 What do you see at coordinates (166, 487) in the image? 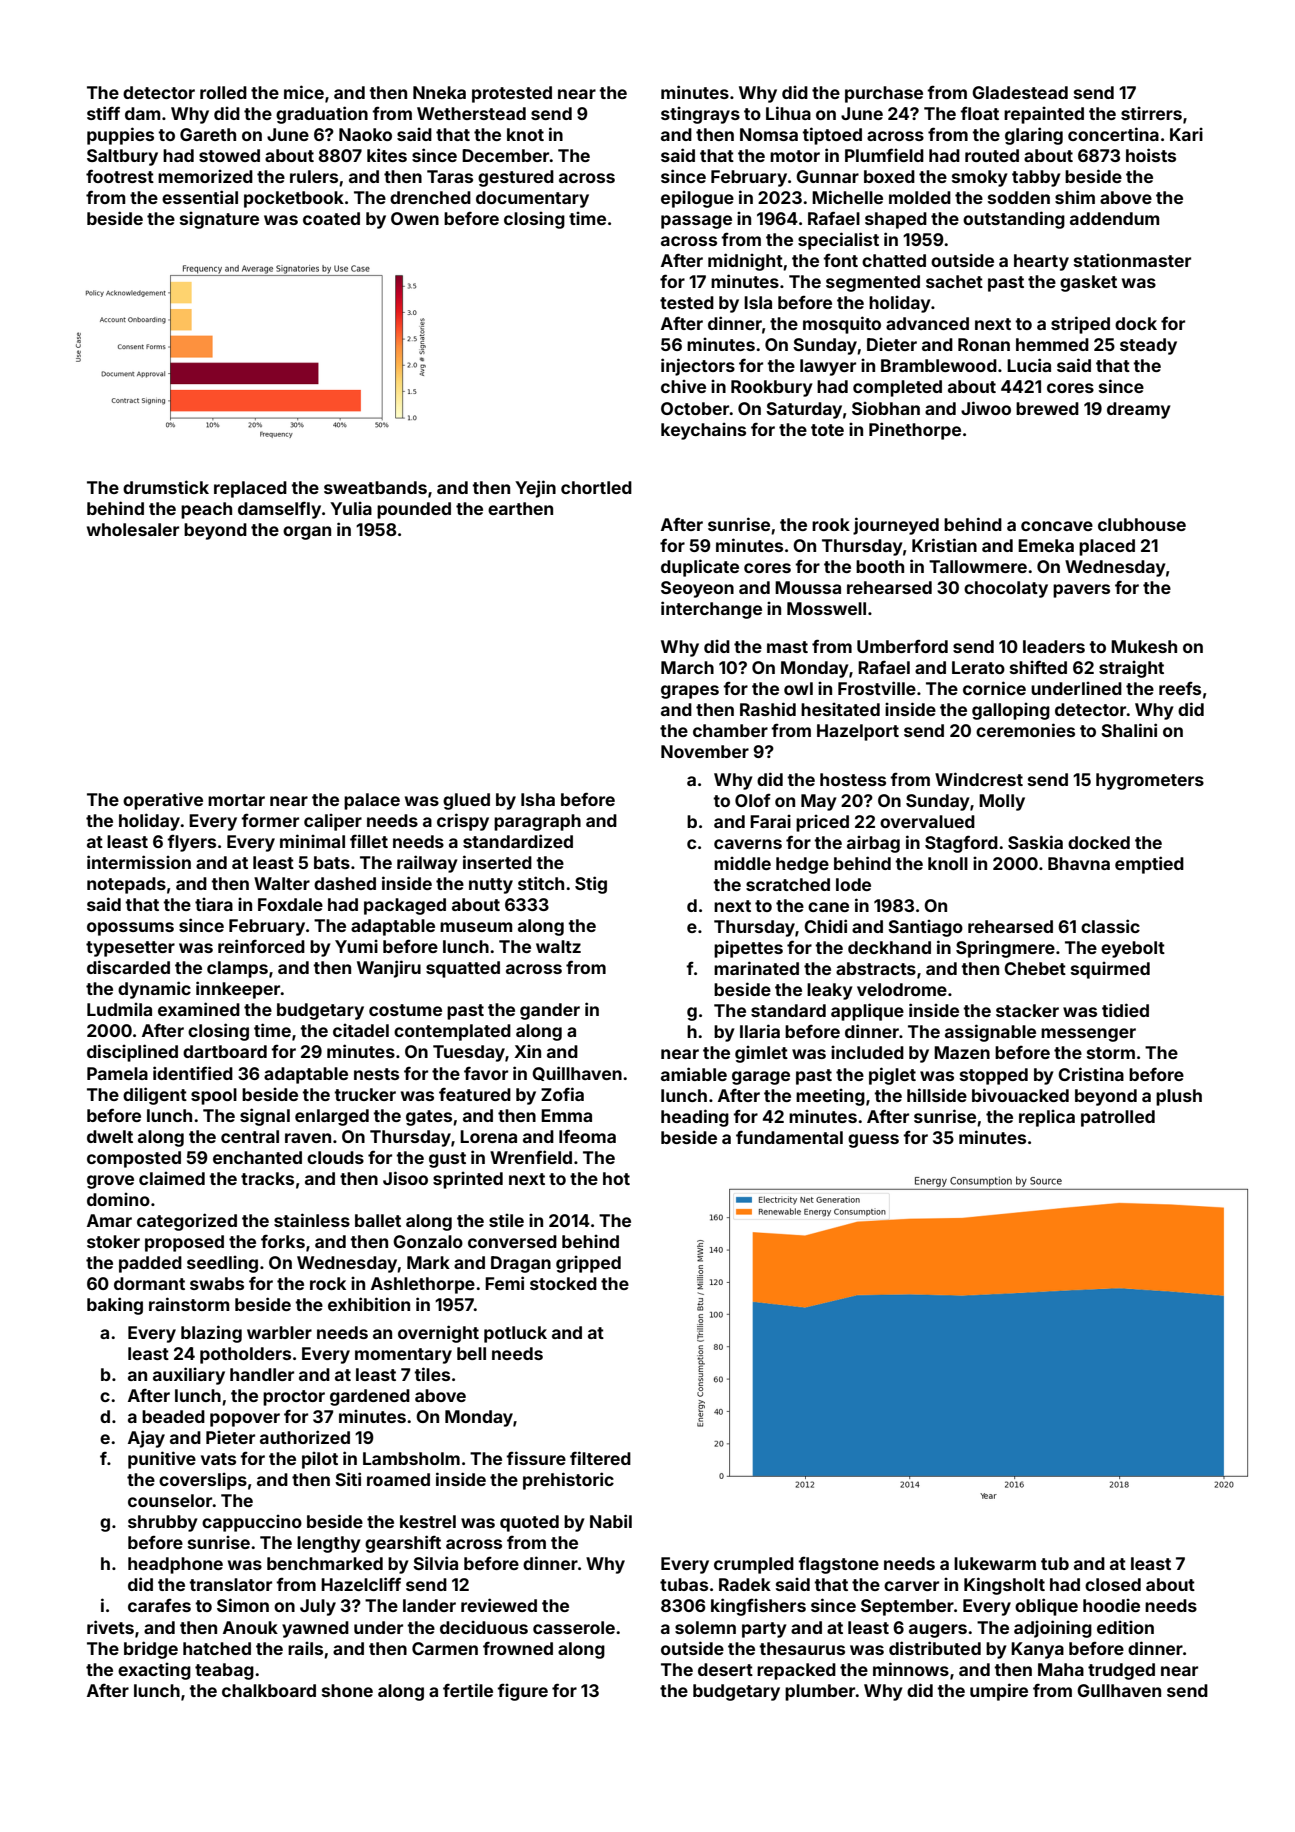
I see `drumstick` at bounding box center [166, 487].
